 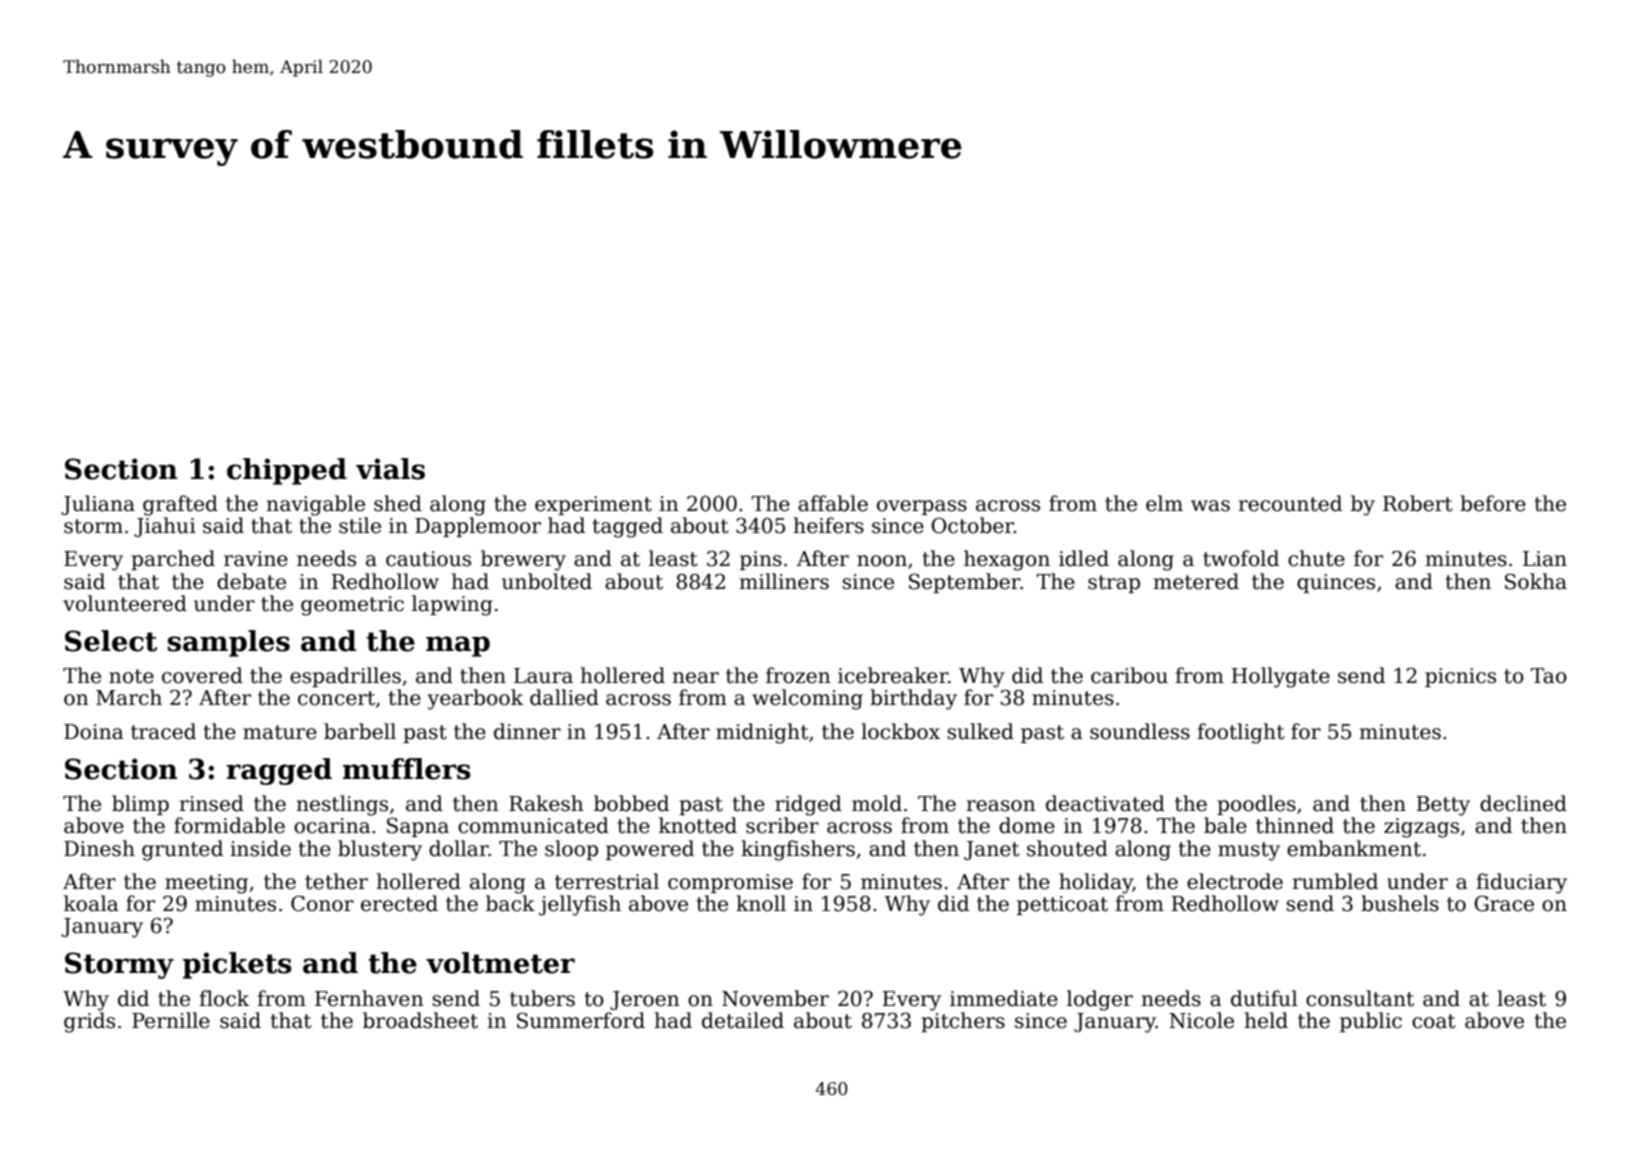 I want to click on footlight, so click(x=1241, y=733).
